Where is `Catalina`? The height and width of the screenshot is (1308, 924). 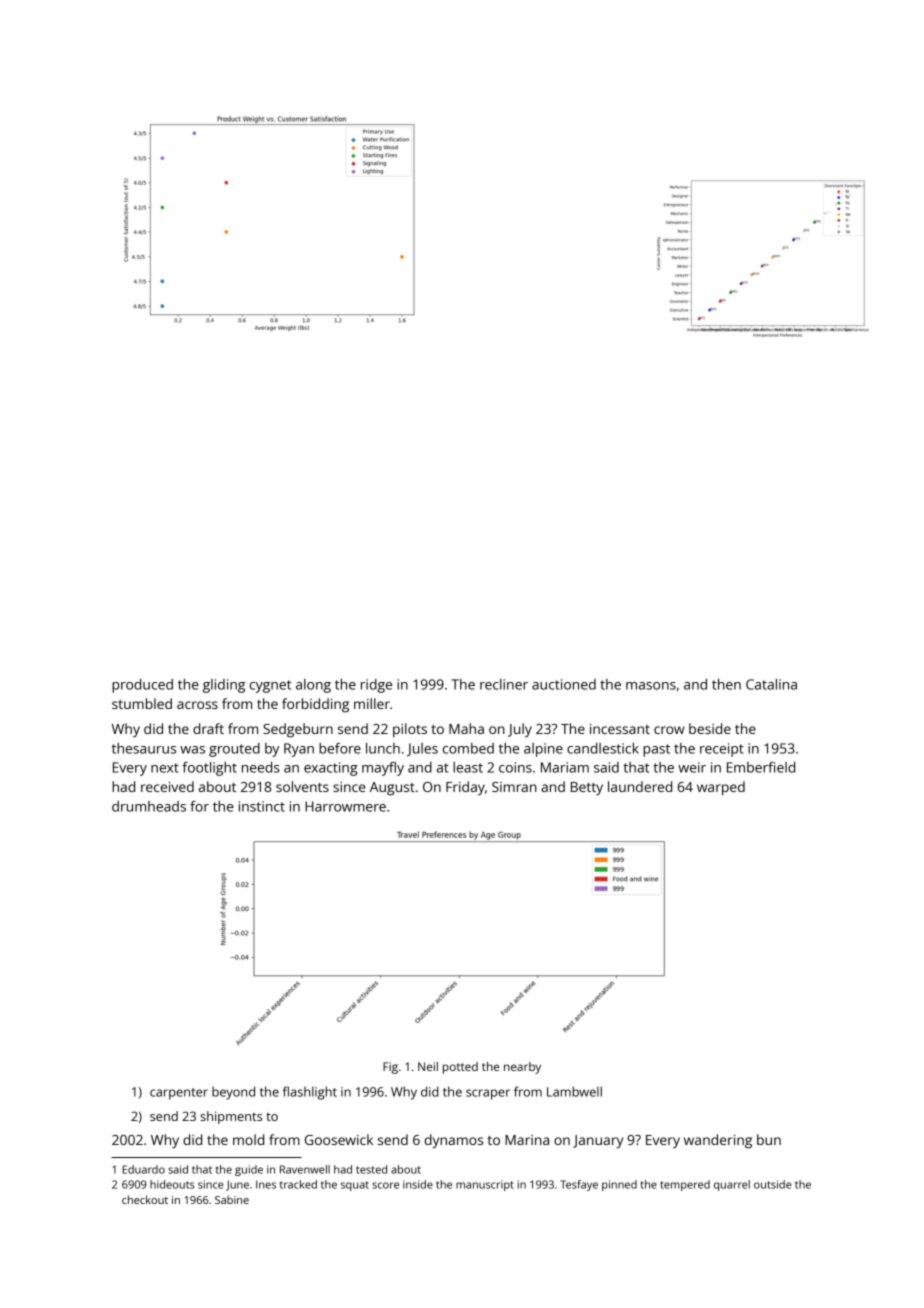 Catalina is located at coordinates (771, 684).
